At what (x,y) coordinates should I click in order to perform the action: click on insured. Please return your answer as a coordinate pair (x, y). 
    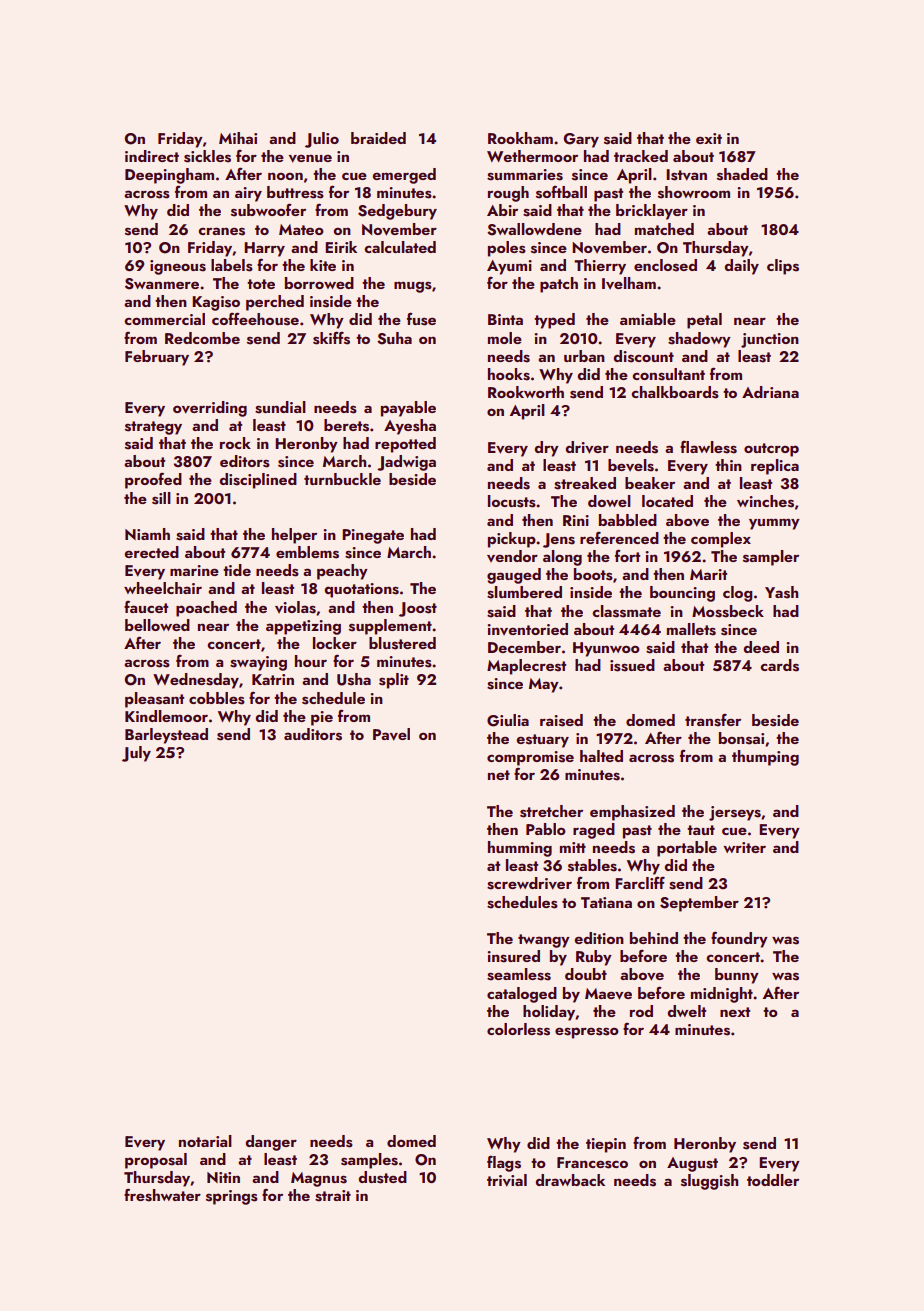
    Looking at the image, I should click on (513, 956).
